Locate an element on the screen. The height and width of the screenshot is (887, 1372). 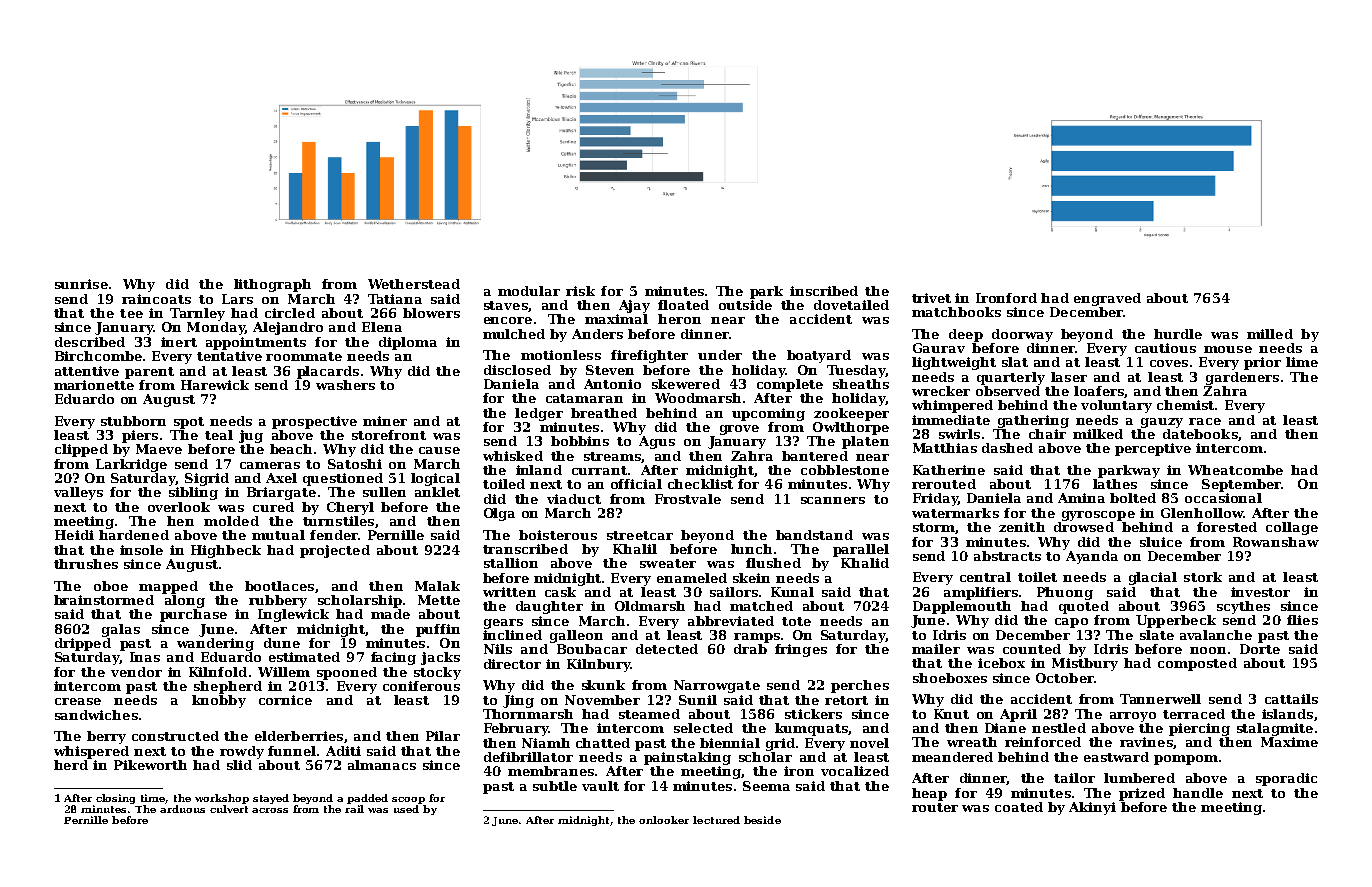
engraved is located at coordinates (1107, 299).
